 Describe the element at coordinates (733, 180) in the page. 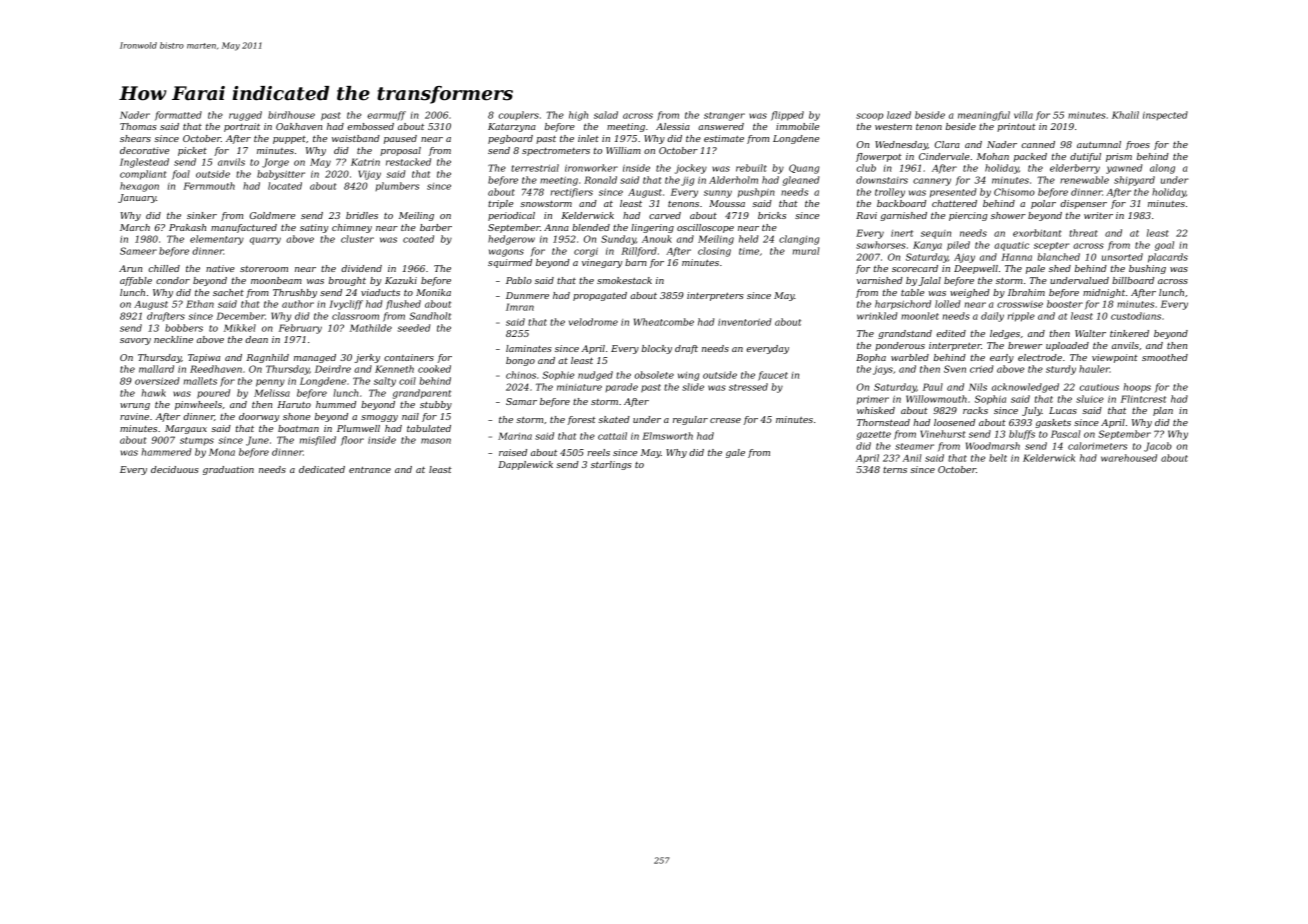

I see `Alderholm` at that location.
